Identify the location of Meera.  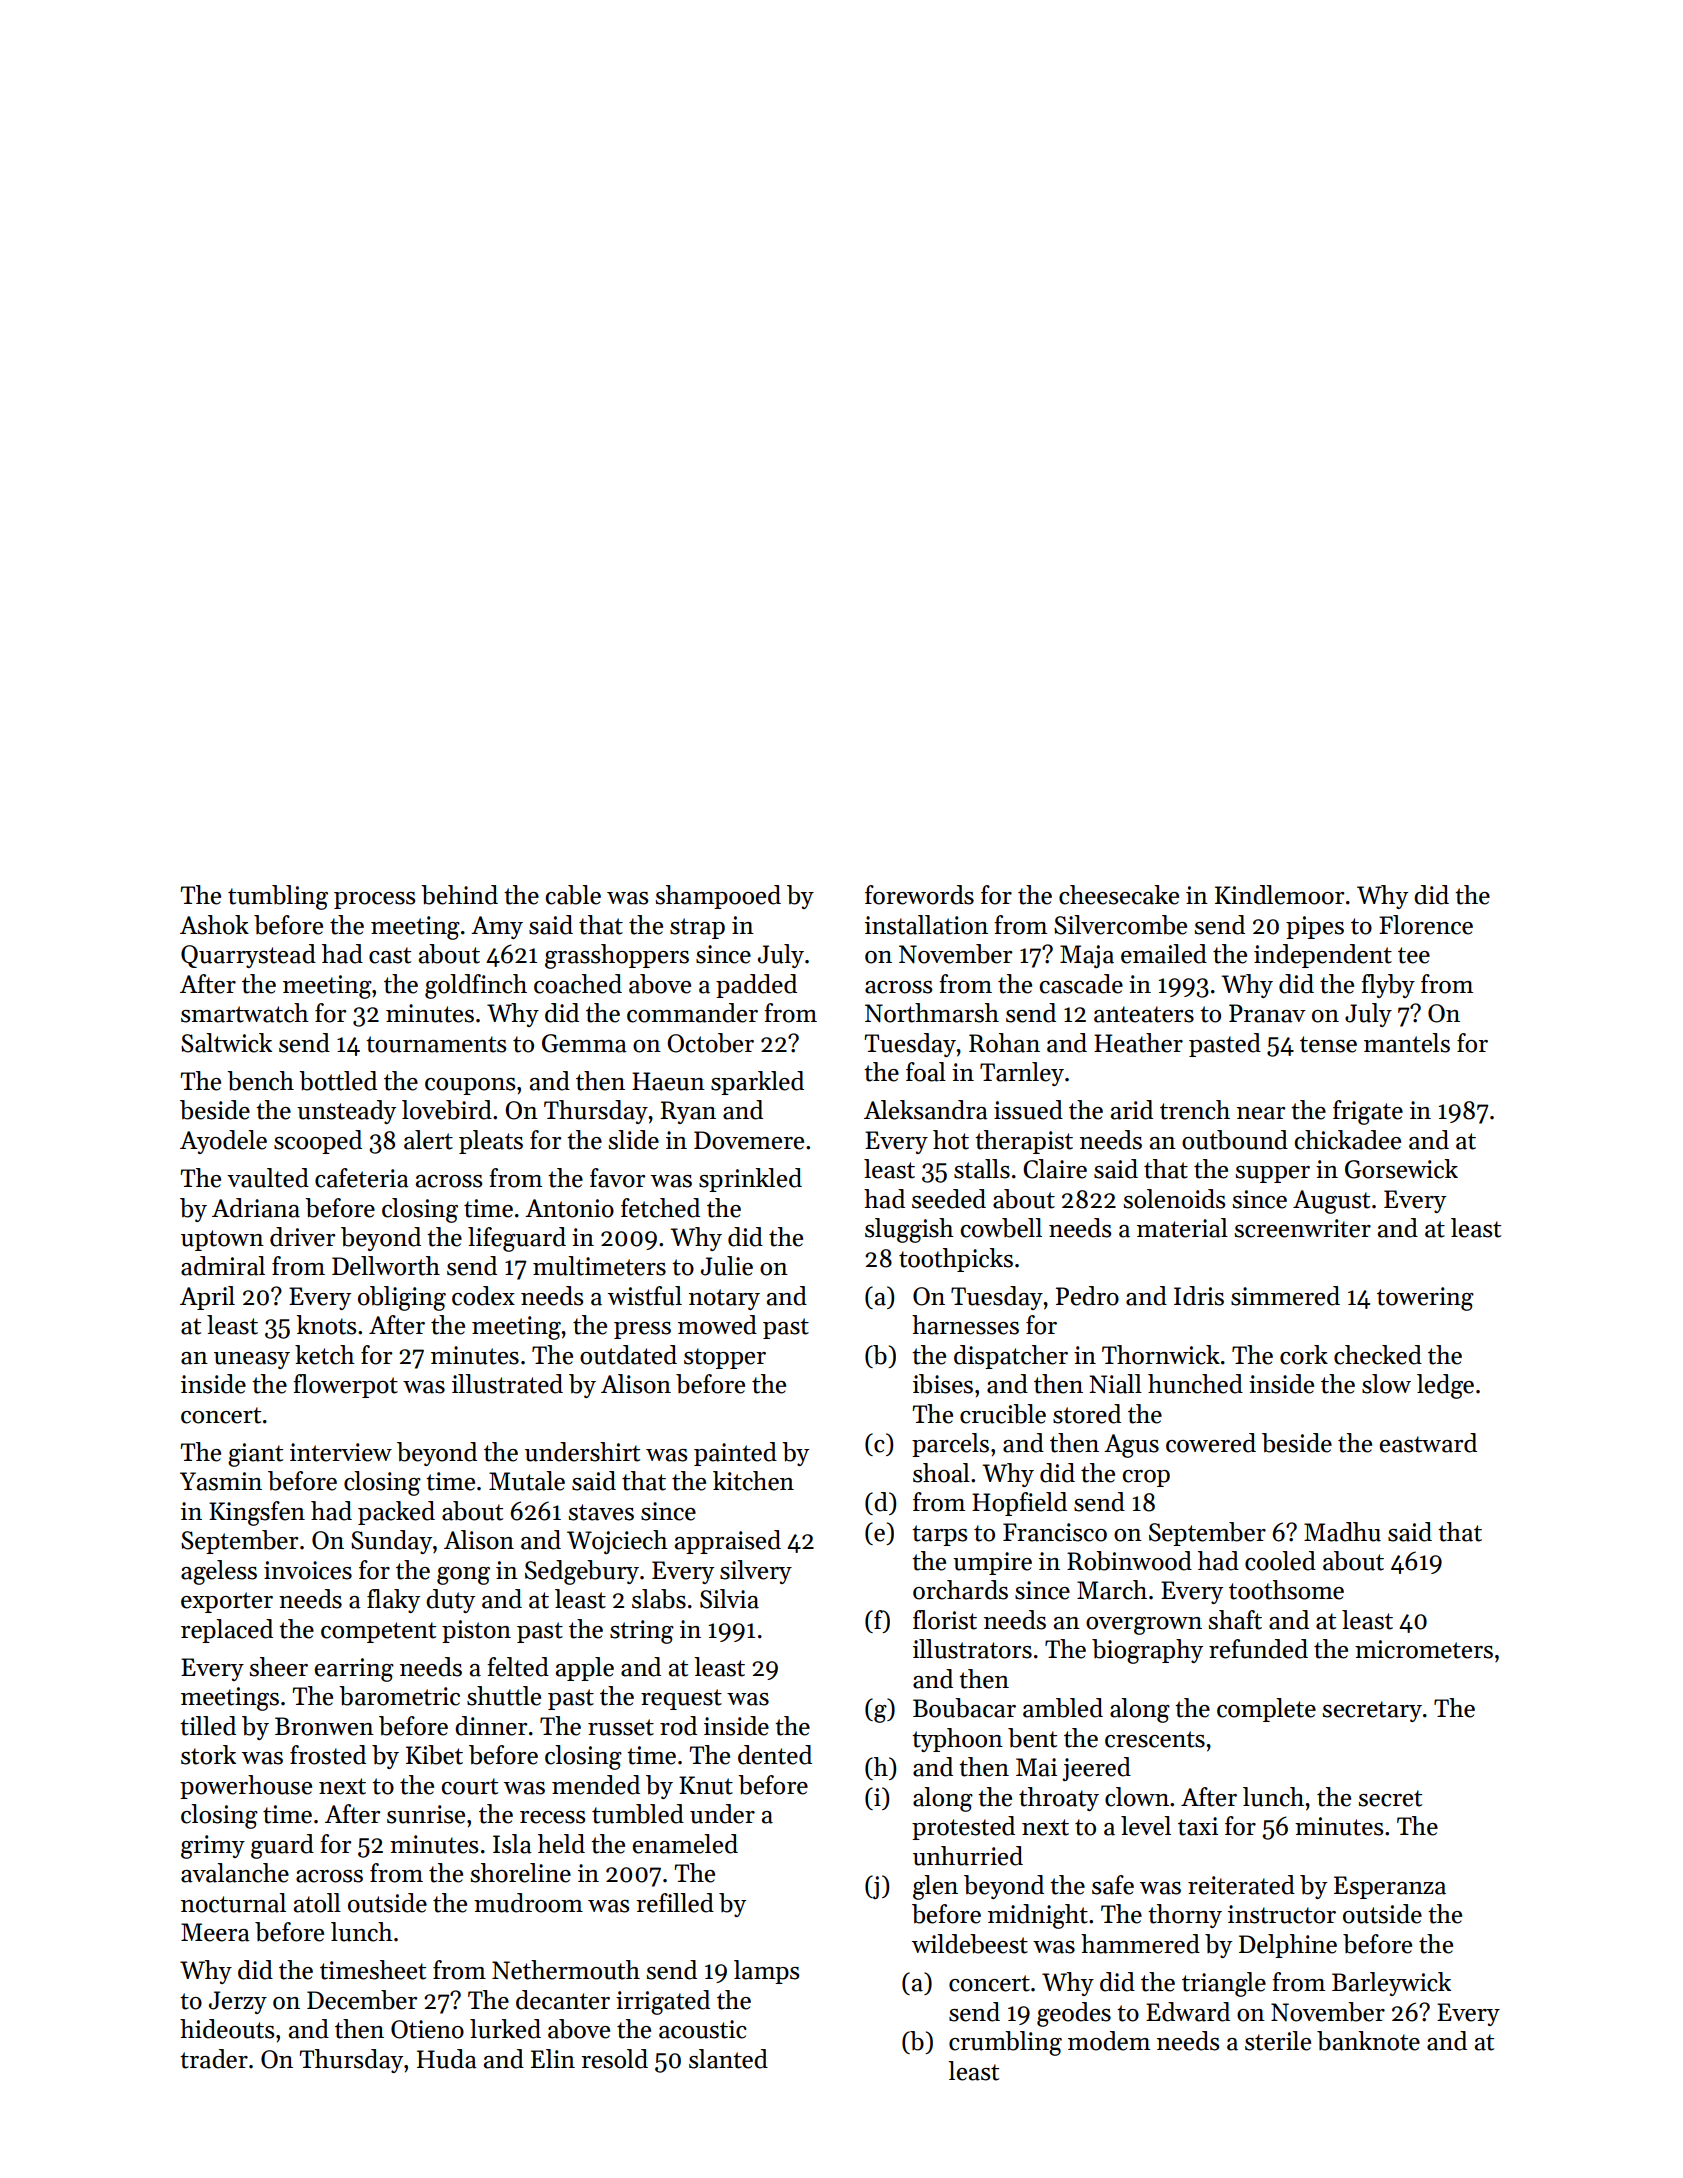
(215, 1932).
